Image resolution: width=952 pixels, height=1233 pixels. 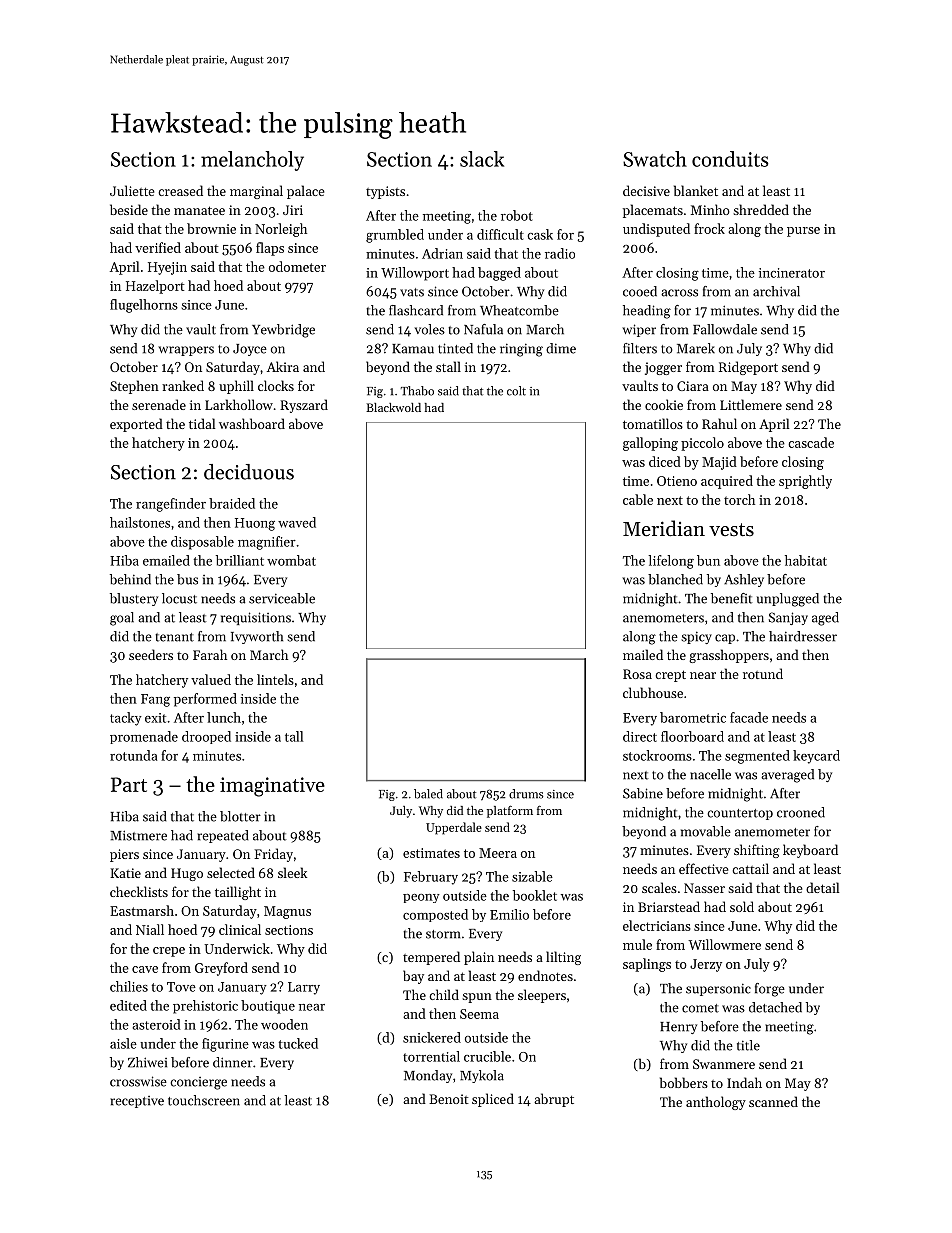 What do you see at coordinates (240, 560) in the page?
I see `brilliant` at bounding box center [240, 560].
